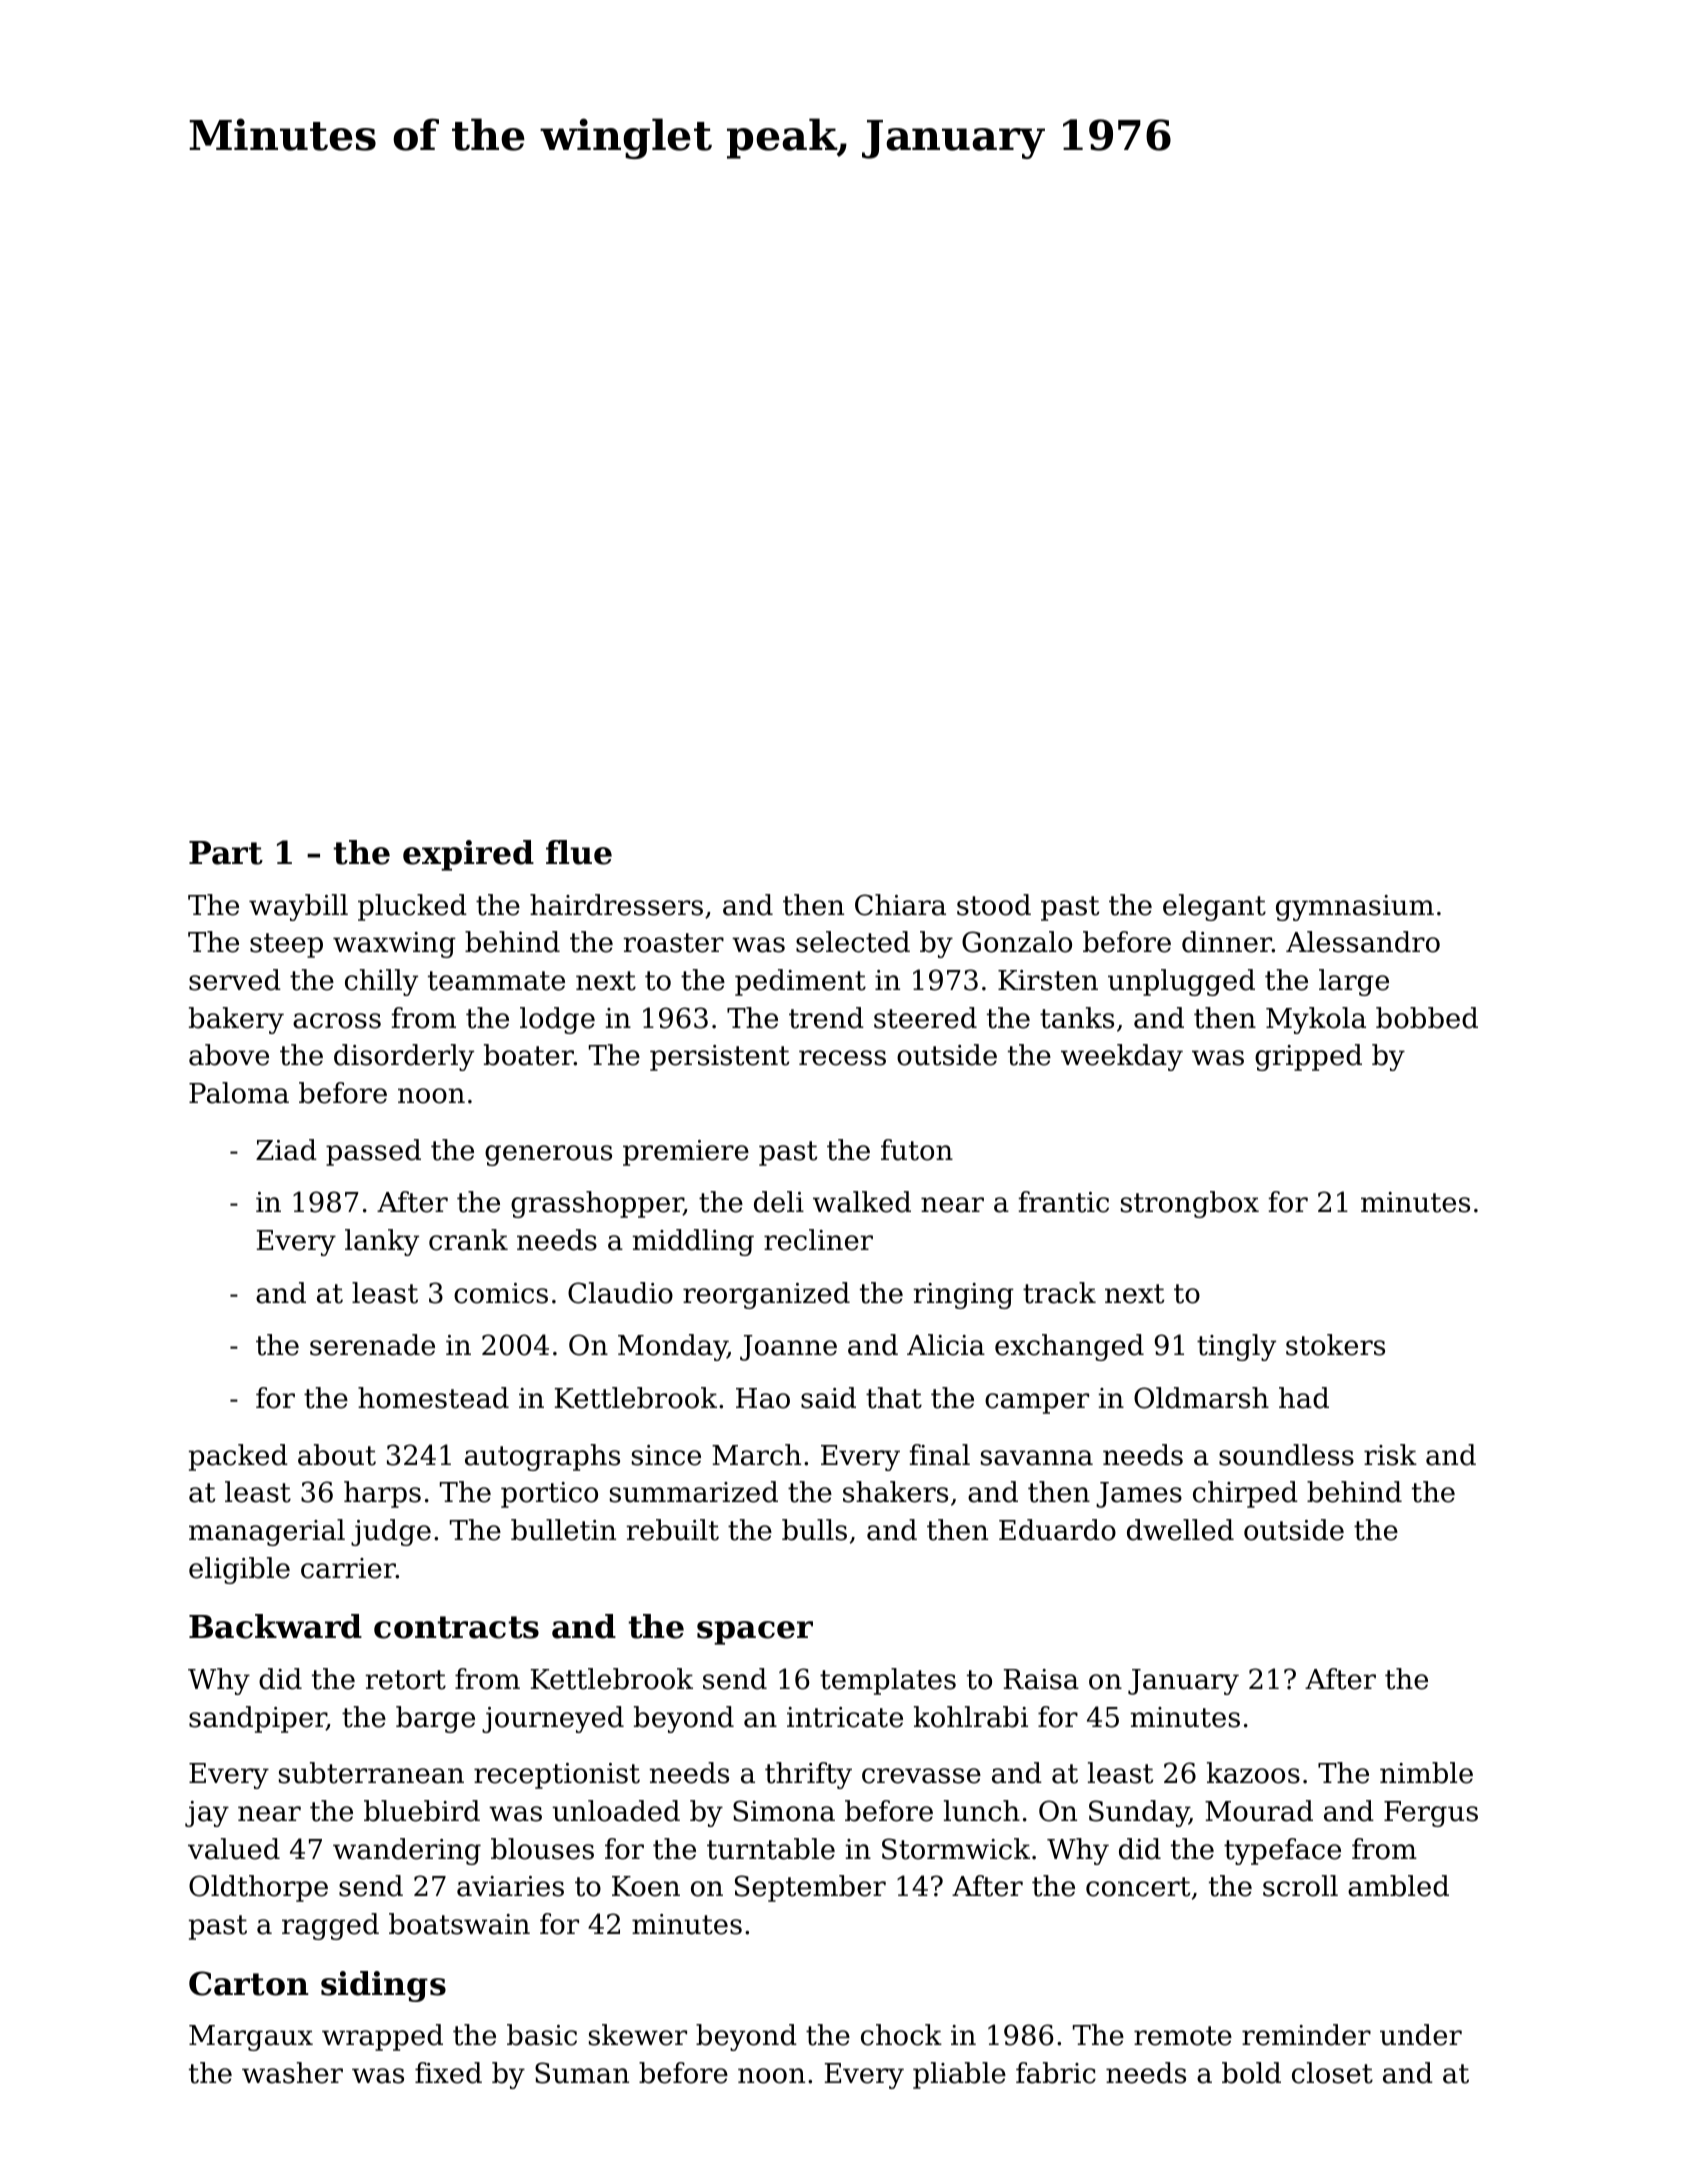 The image size is (1683, 2178). I want to click on nimble, so click(1426, 1773).
